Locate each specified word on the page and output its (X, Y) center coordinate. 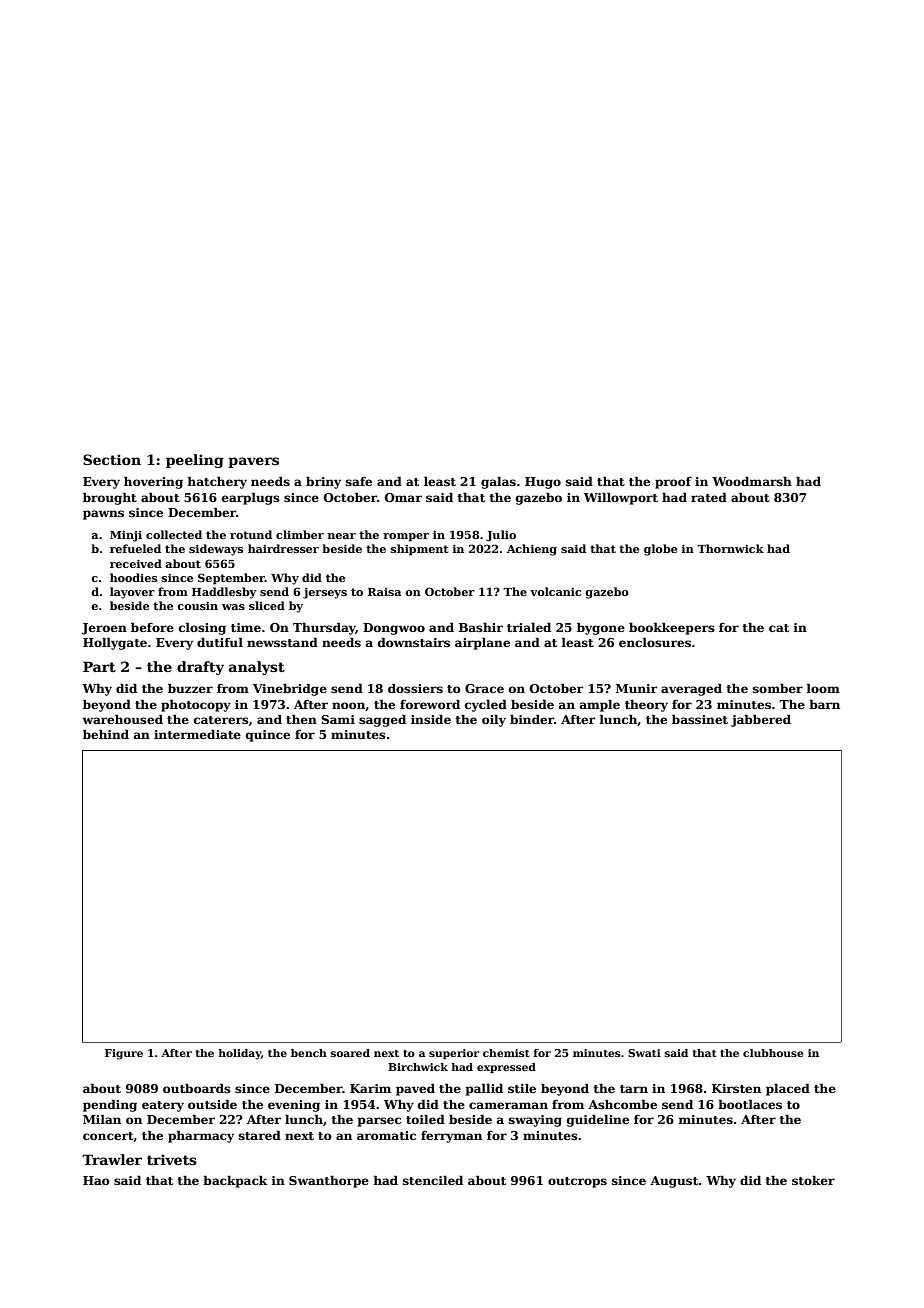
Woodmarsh (752, 481)
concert (108, 1137)
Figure (124, 1054)
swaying (535, 1121)
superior (454, 1054)
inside (431, 719)
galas (498, 483)
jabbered (761, 720)
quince (268, 736)
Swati (644, 1053)
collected (174, 534)
